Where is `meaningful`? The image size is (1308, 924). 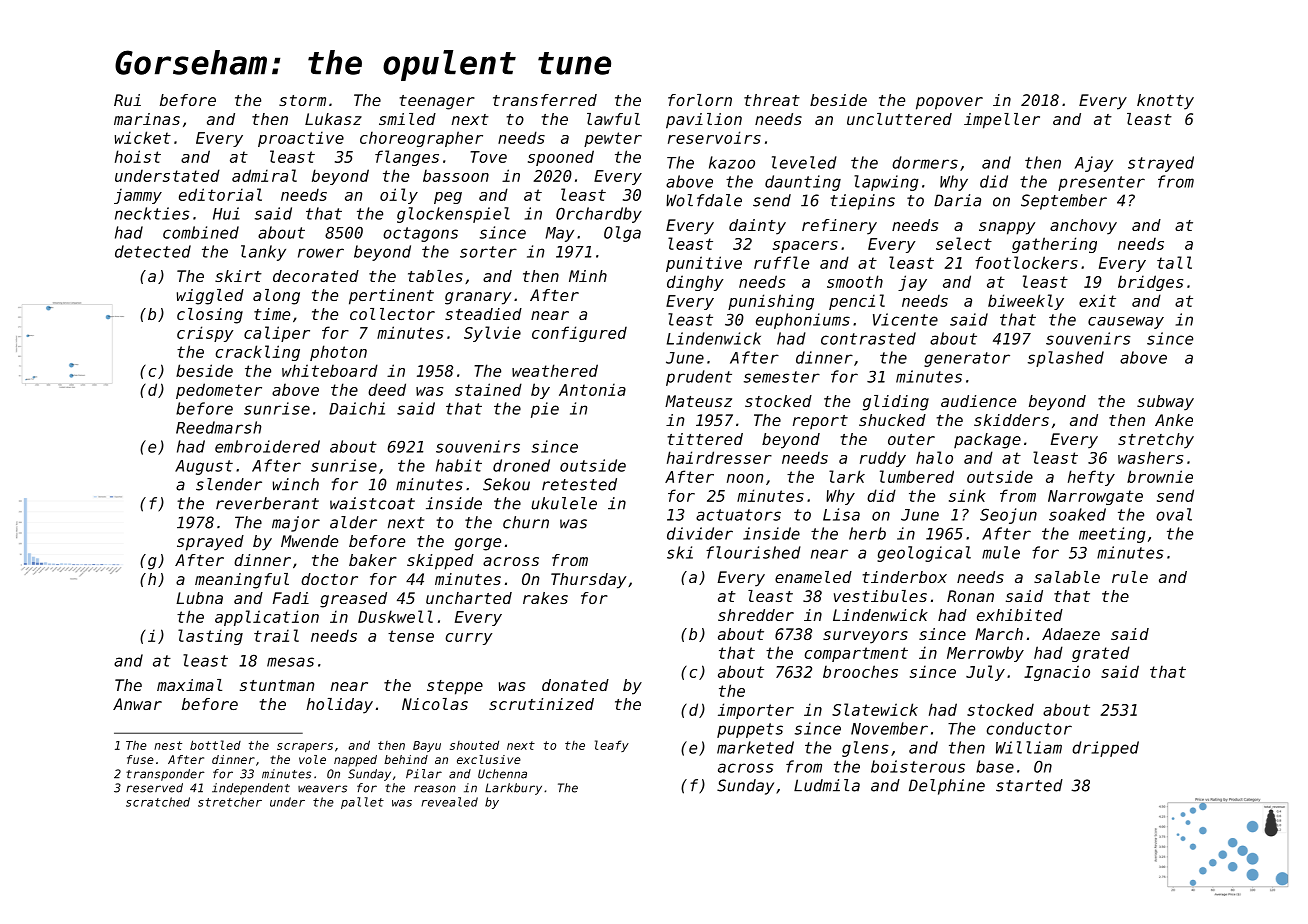 meaningful is located at coordinates (242, 581).
